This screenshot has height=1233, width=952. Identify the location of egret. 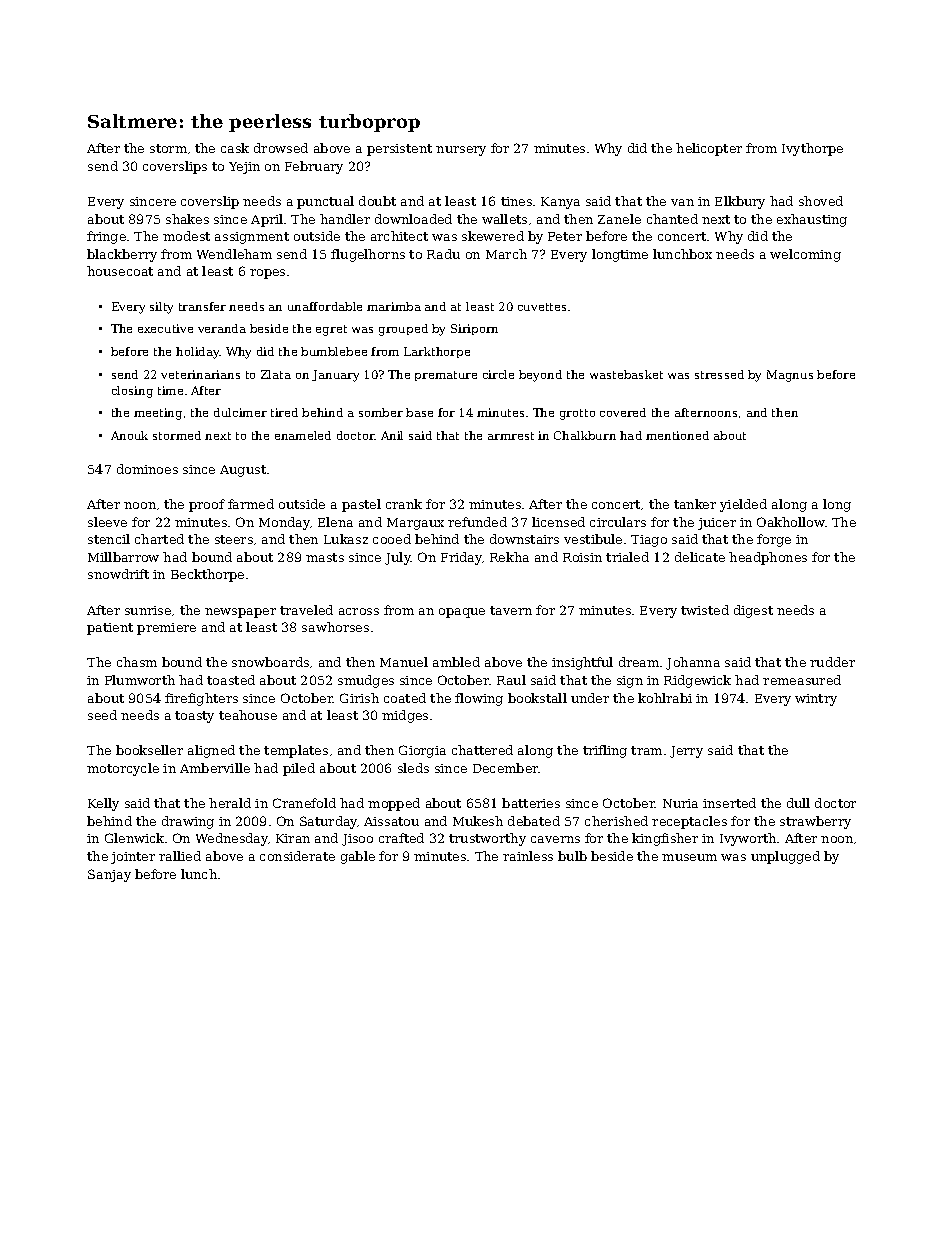
(331, 330).
